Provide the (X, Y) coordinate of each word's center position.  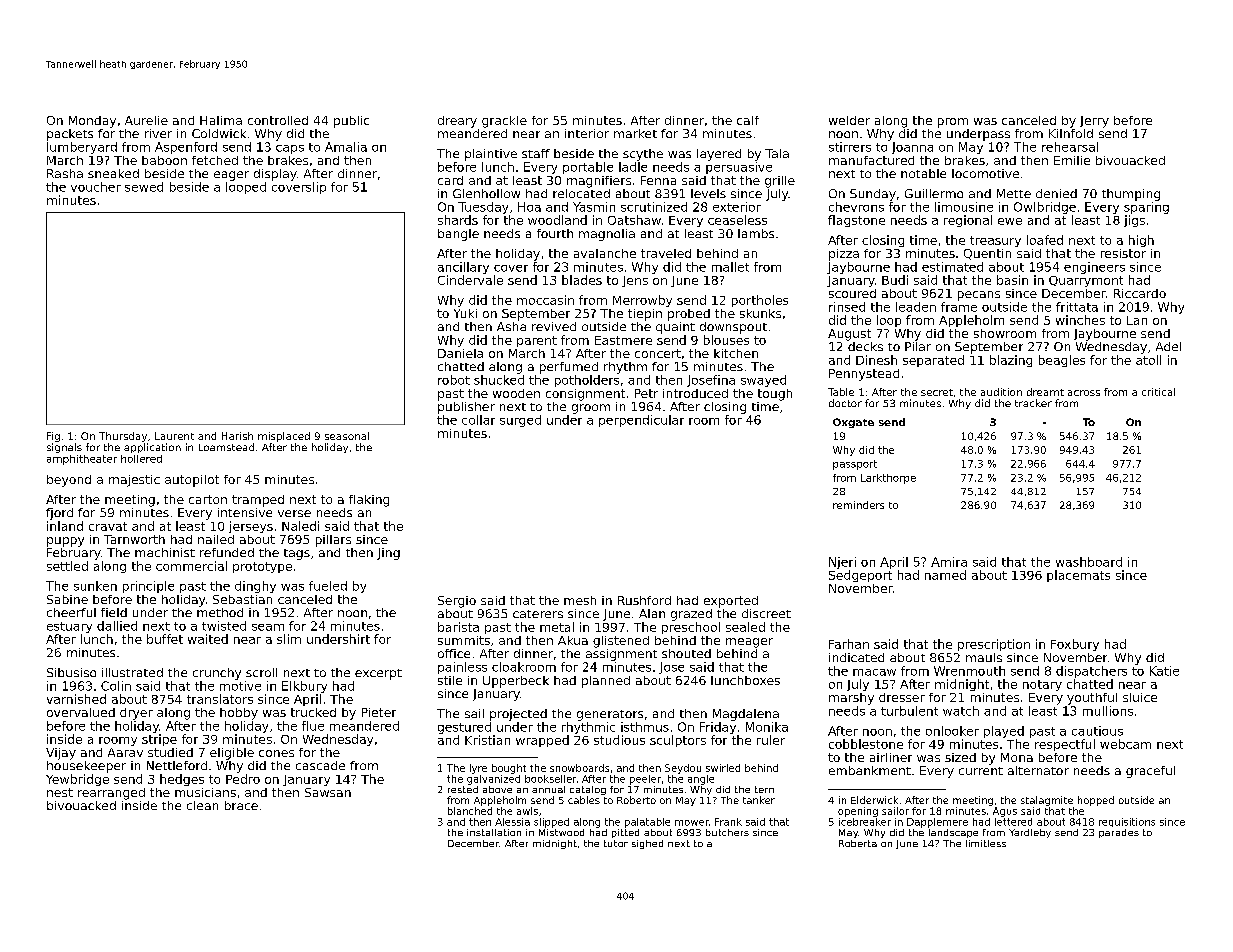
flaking (369, 501)
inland (65, 526)
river (158, 133)
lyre (478, 769)
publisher (466, 408)
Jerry (1094, 122)
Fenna (658, 180)
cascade (320, 765)
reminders (858, 505)
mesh (580, 600)
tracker (1033, 403)
